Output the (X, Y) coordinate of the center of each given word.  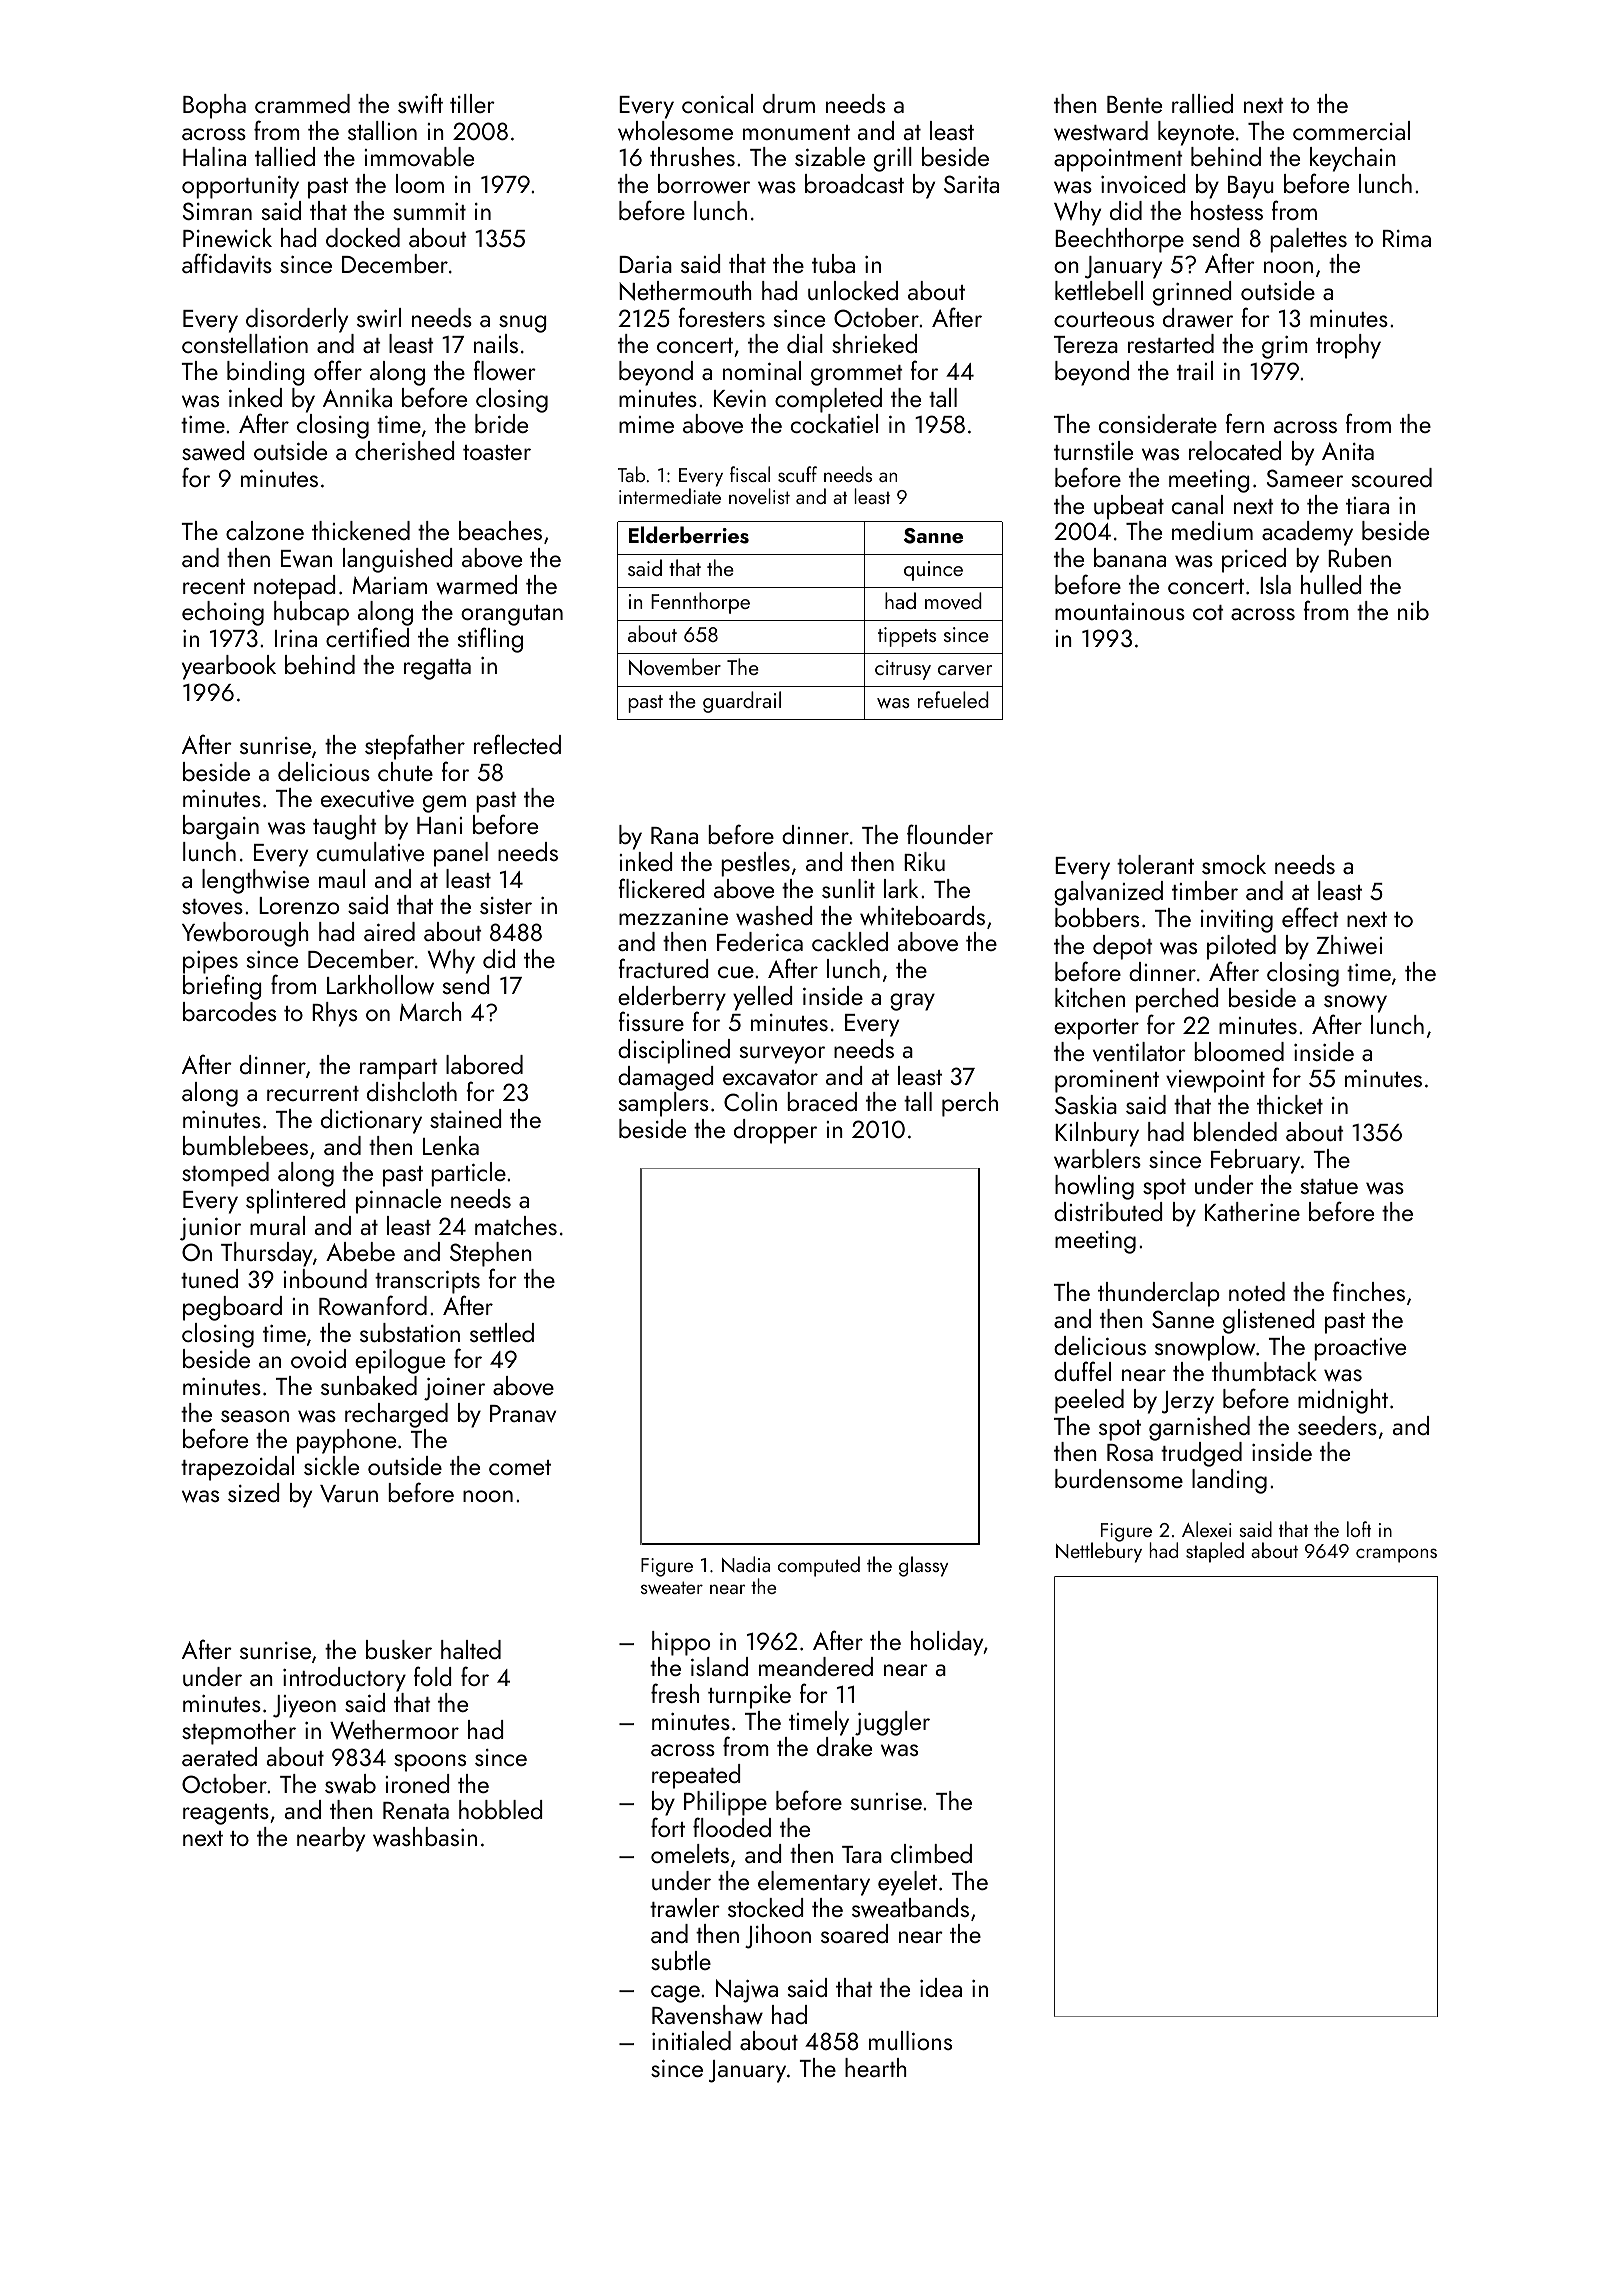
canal (1197, 504)
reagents (226, 1814)
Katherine (1252, 1211)
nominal (762, 370)
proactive (1360, 1349)
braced (822, 1101)
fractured (663, 968)
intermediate (670, 496)
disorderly (297, 320)
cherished (405, 450)
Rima (1407, 238)
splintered (296, 1201)
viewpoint (1215, 1081)
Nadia (746, 1564)
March (431, 1011)
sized (254, 1492)
